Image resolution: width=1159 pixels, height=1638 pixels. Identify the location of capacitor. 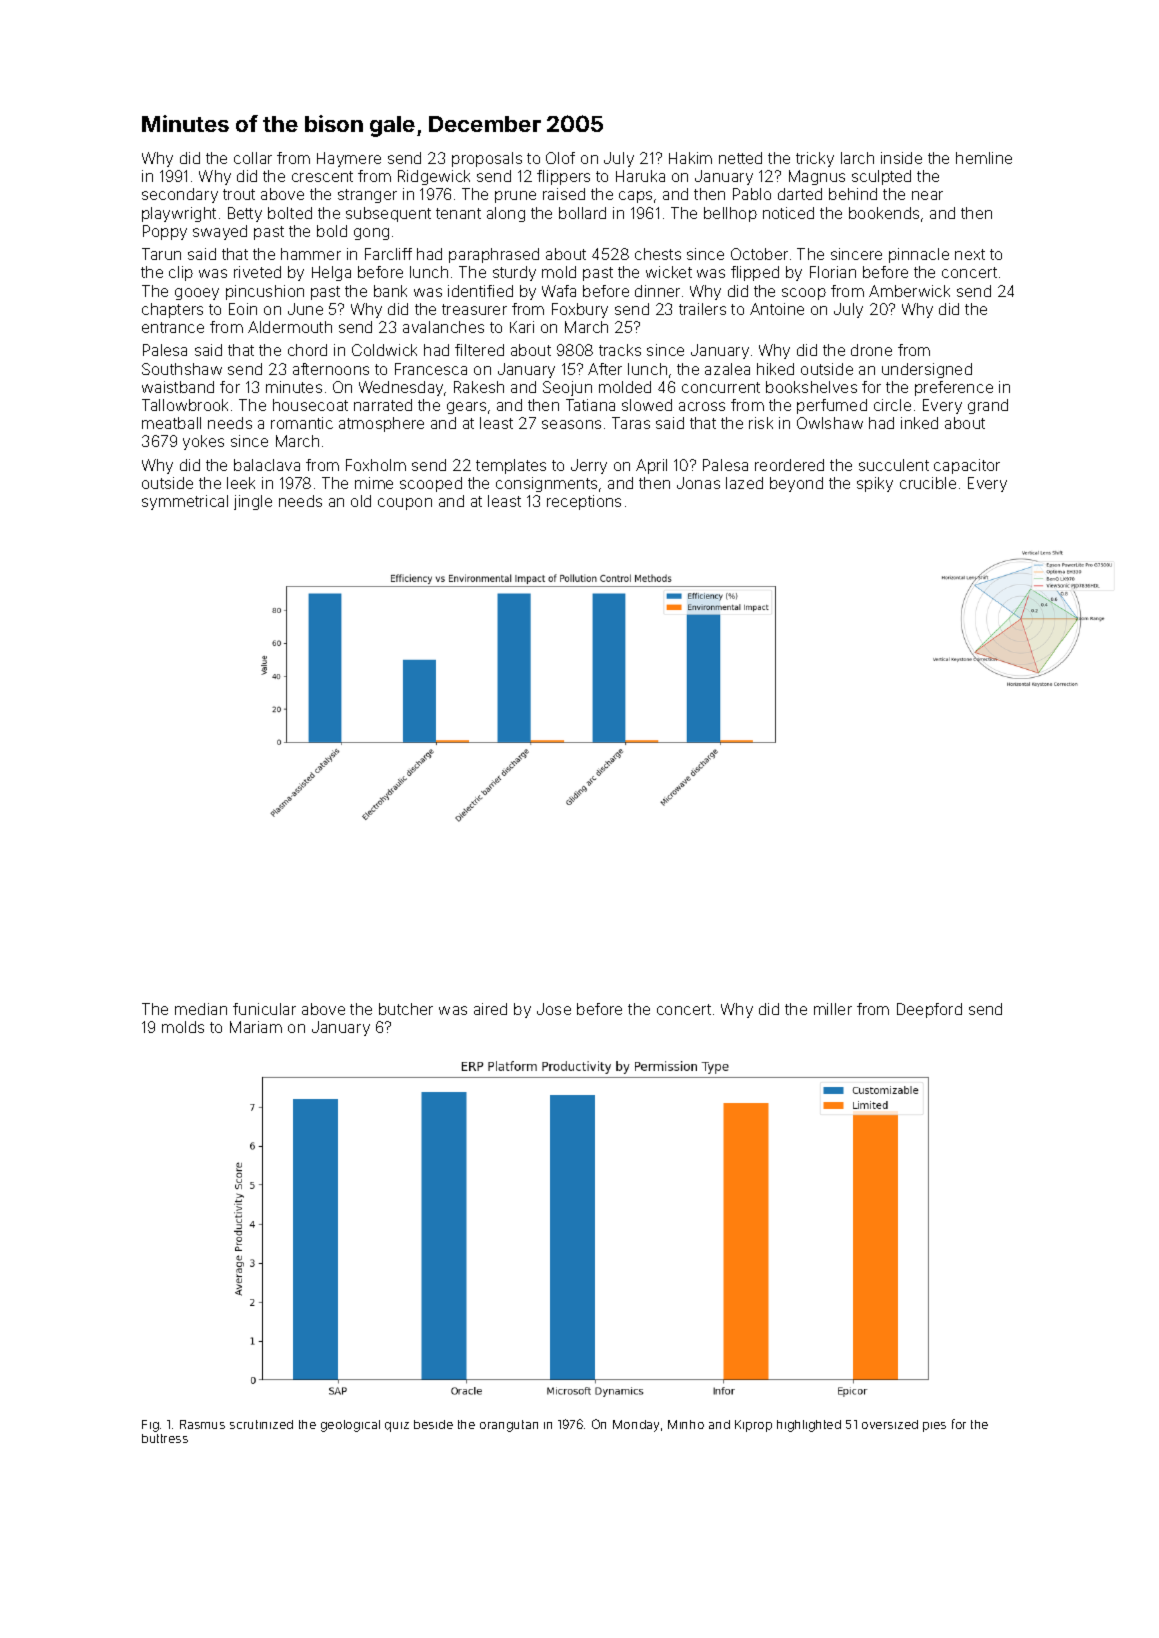
(967, 466).
